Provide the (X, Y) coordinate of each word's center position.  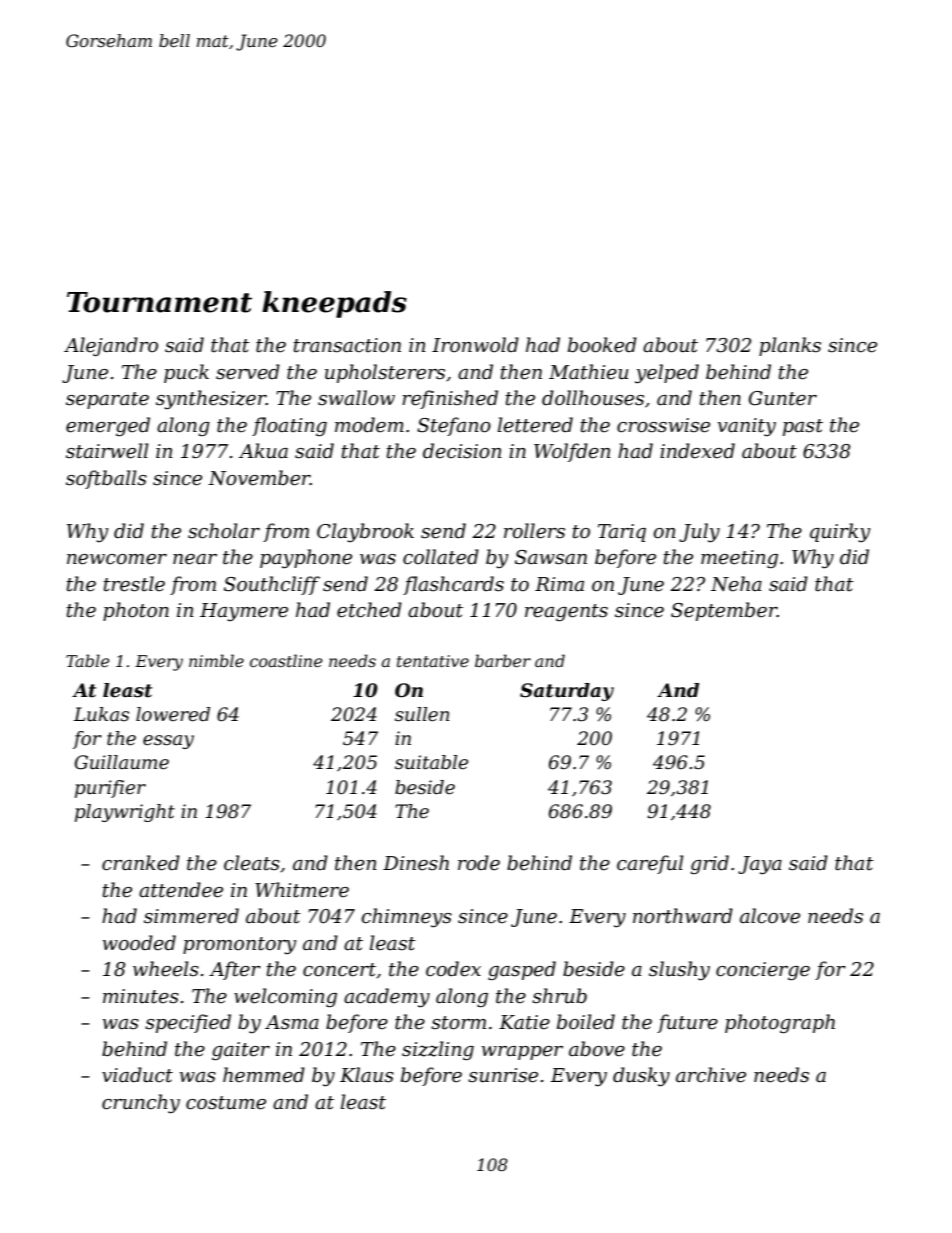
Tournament (159, 302)
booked (602, 345)
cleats (252, 863)
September (724, 611)
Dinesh (416, 863)
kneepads (334, 304)
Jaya (760, 865)
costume (226, 1103)
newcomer (117, 559)
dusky (641, 1076)
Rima (559, 584)
